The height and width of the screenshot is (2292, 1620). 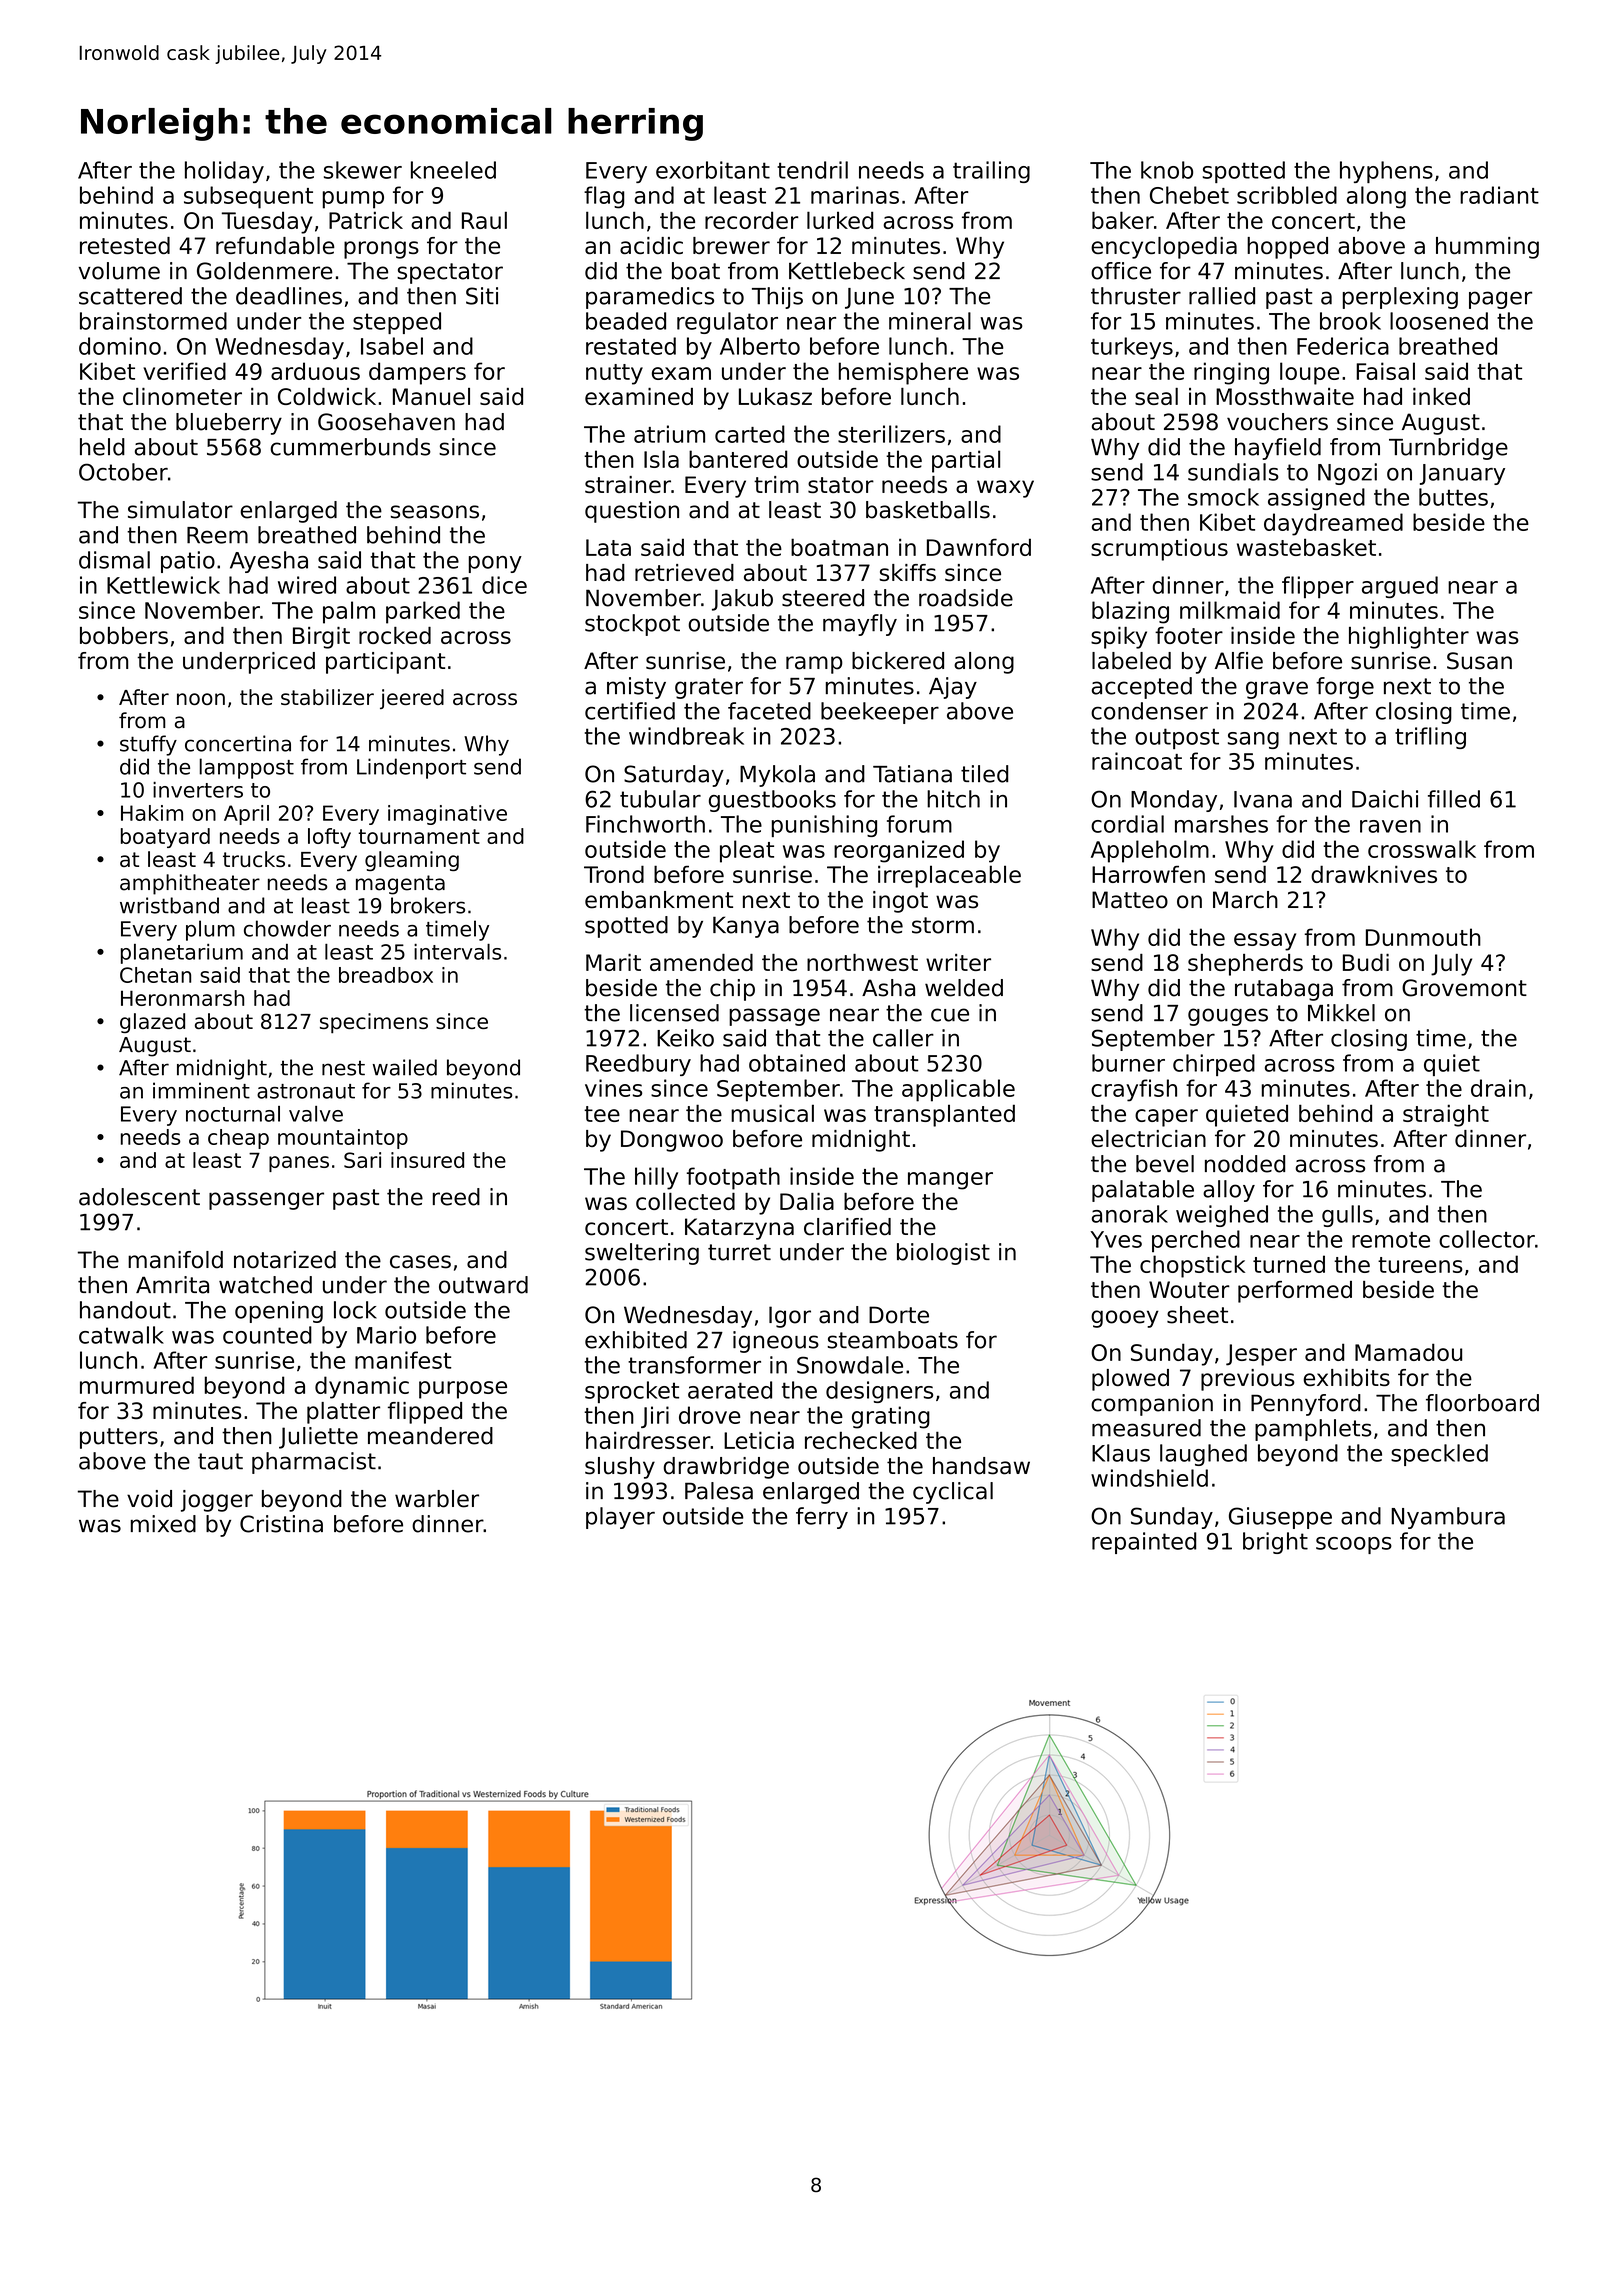 What do you see at coordinates (903, 1038) in the screenshot?
I see `caller` at bounding box center [903, 1038].
